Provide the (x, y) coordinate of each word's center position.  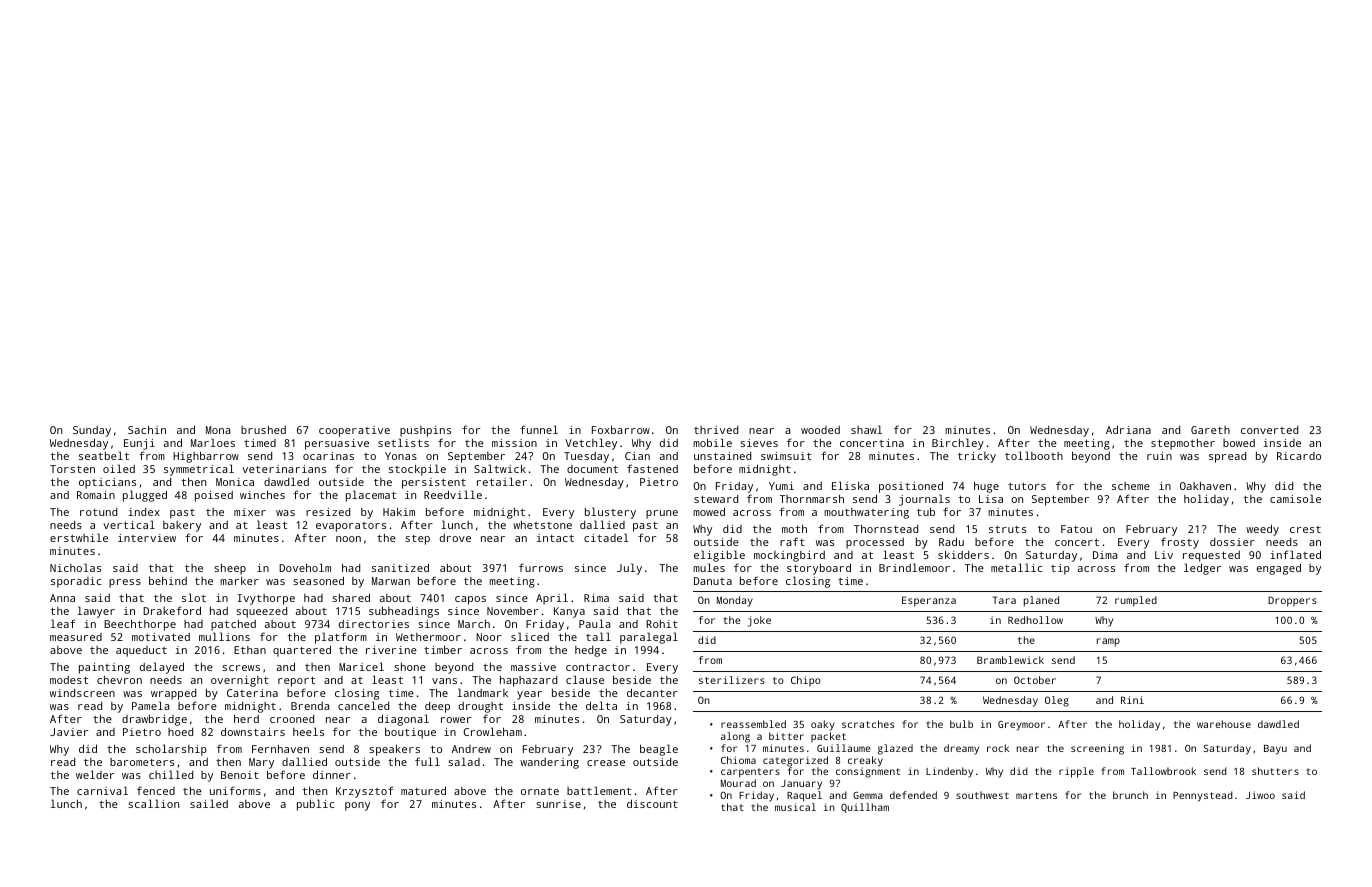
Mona (218, 430)
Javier (69, 732)
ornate (540, 791)
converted (1269, 430)
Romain (96, 495)
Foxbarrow (621, 429)
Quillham (865, 808)
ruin (1159, 456)
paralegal (649, 638)
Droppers (1292, 601)
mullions (224, 636)
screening (1097, 749)
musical (795, 807)
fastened (652, 468)
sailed (209, 803)
